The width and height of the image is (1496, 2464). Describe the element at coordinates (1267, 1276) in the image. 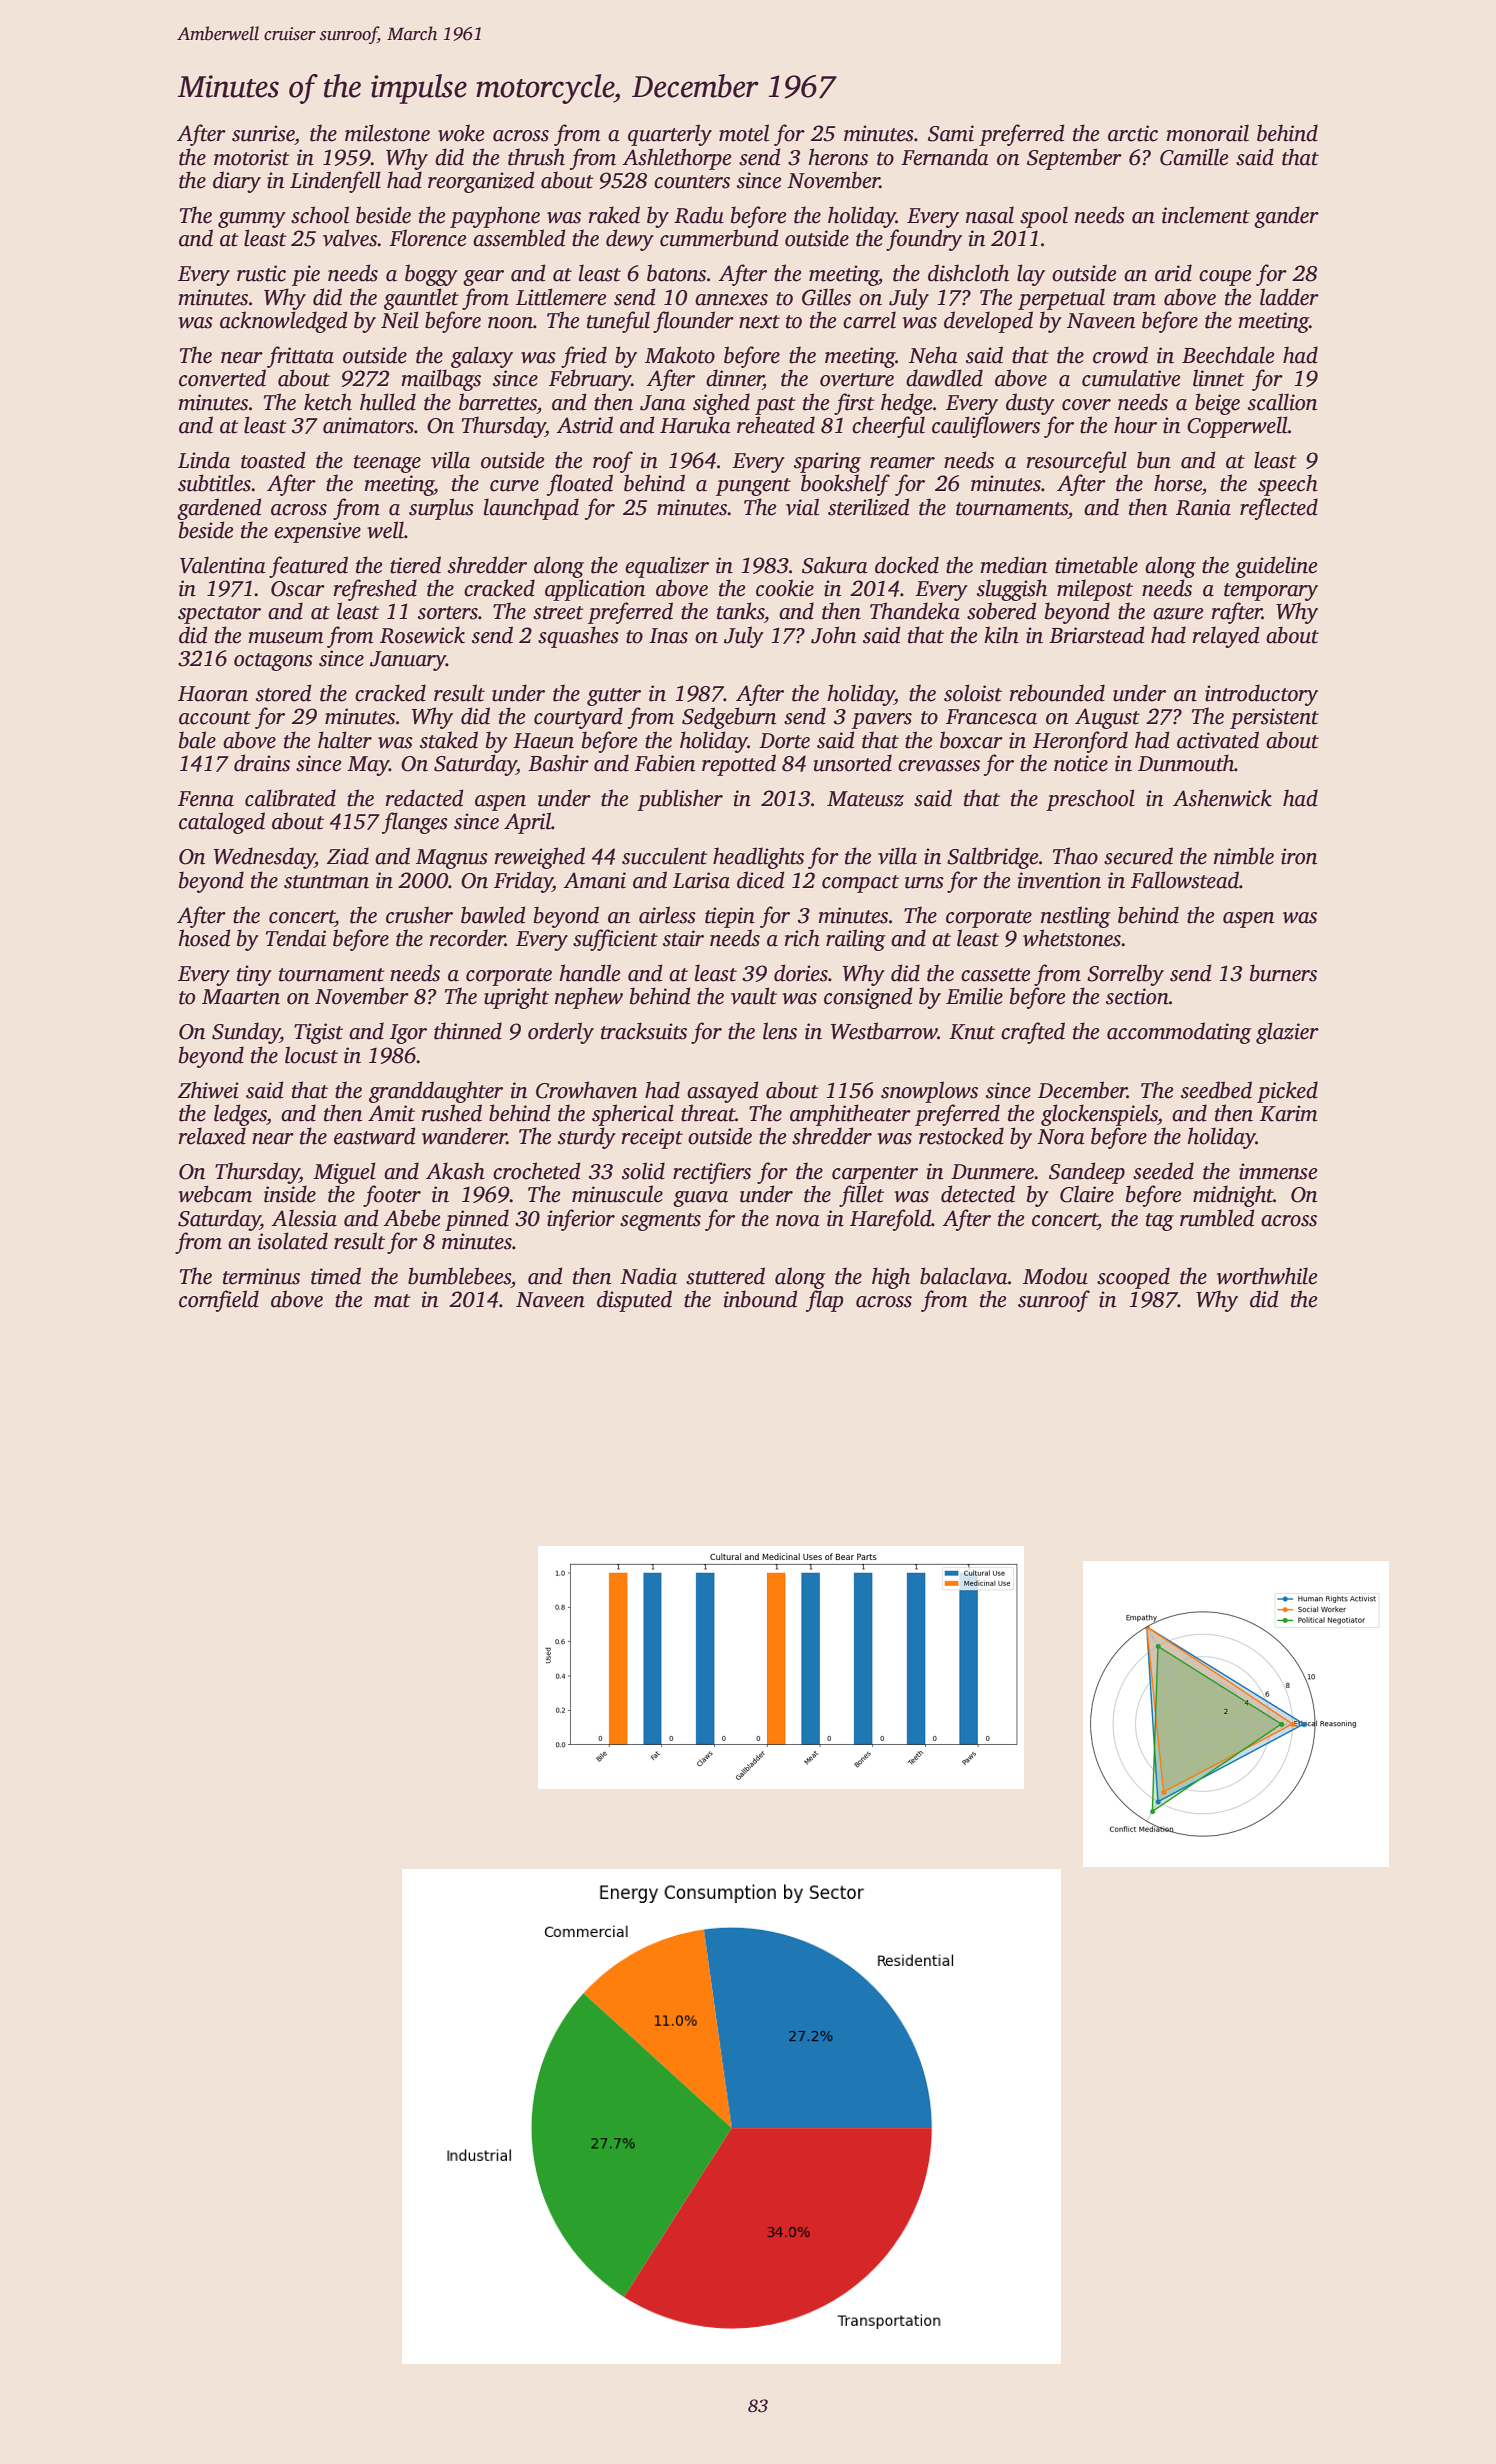

I see `worthwhile` at that location.
